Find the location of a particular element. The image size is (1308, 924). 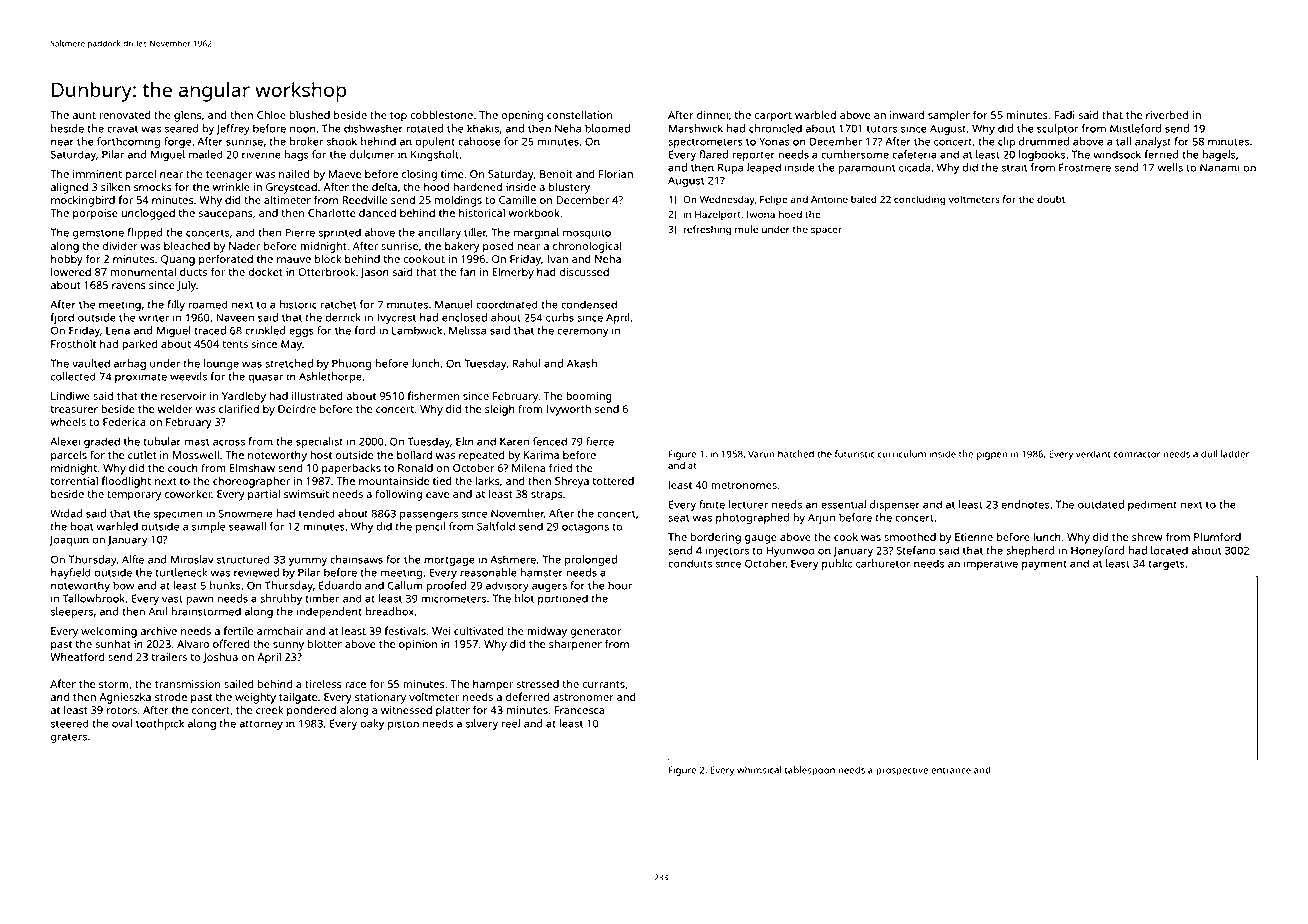

targets is located at coordinates (1166, 565).
